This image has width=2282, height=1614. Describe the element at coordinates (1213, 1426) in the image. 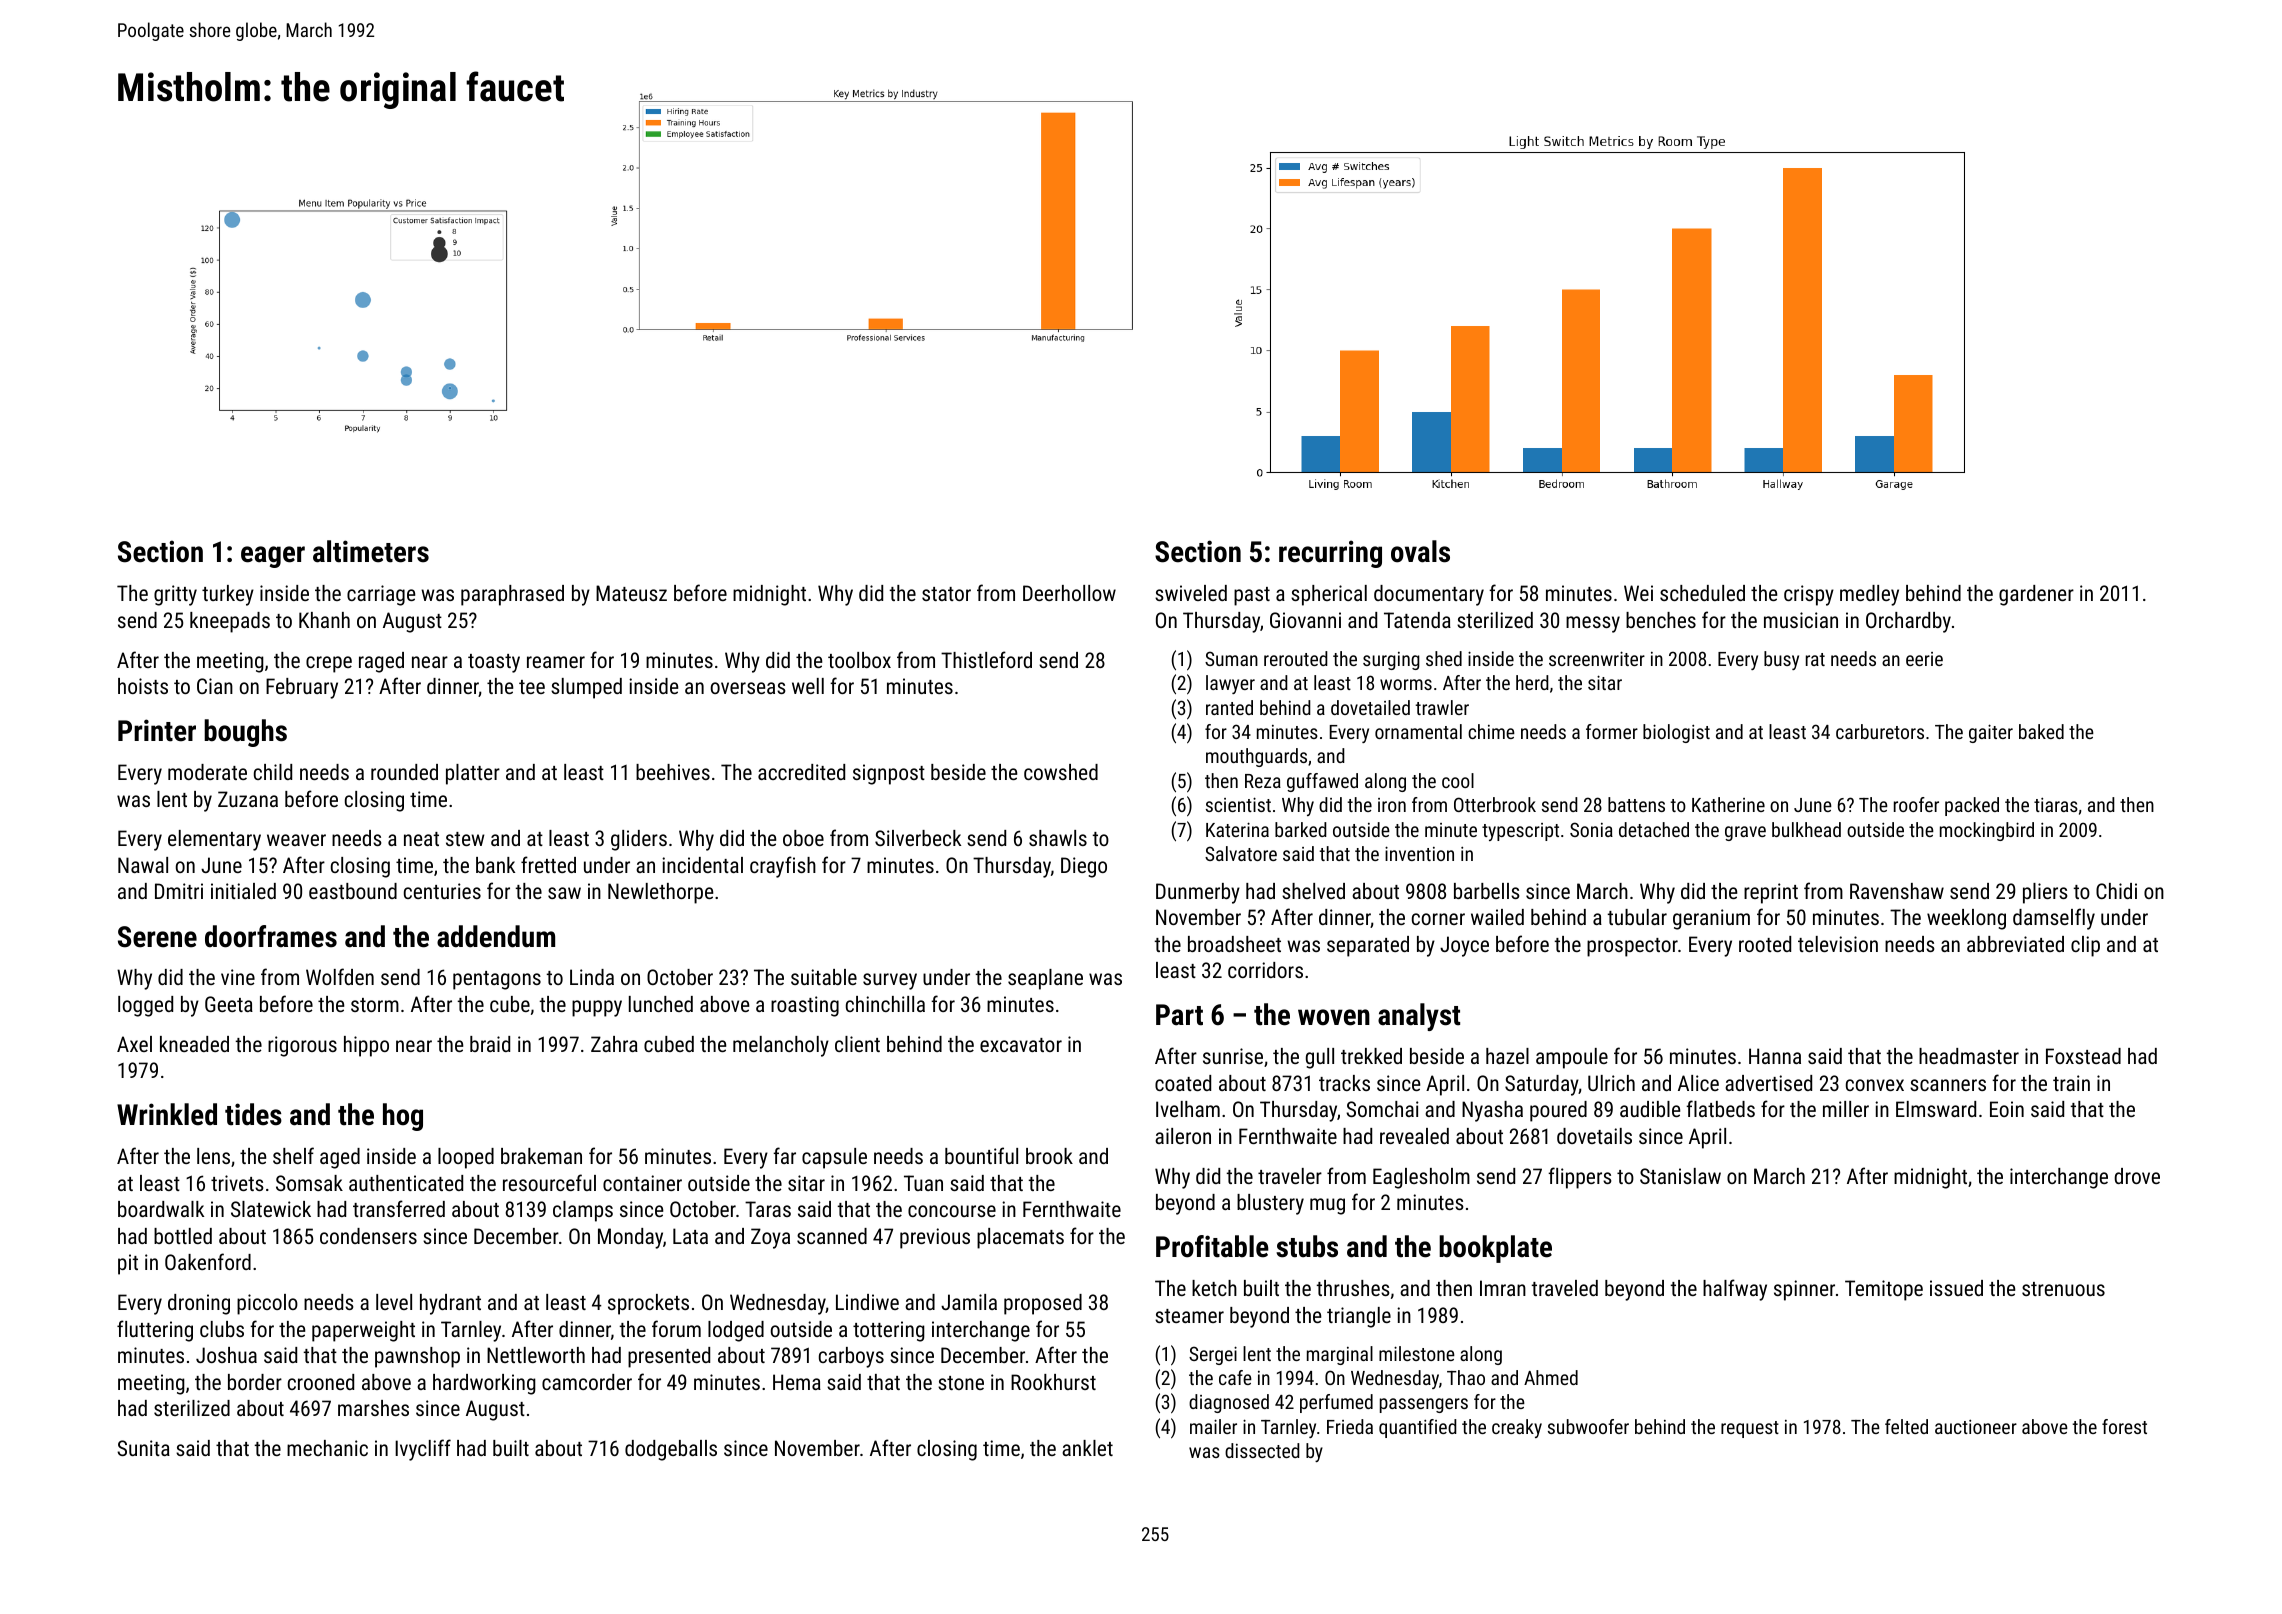

I see `mailer` at that location.
